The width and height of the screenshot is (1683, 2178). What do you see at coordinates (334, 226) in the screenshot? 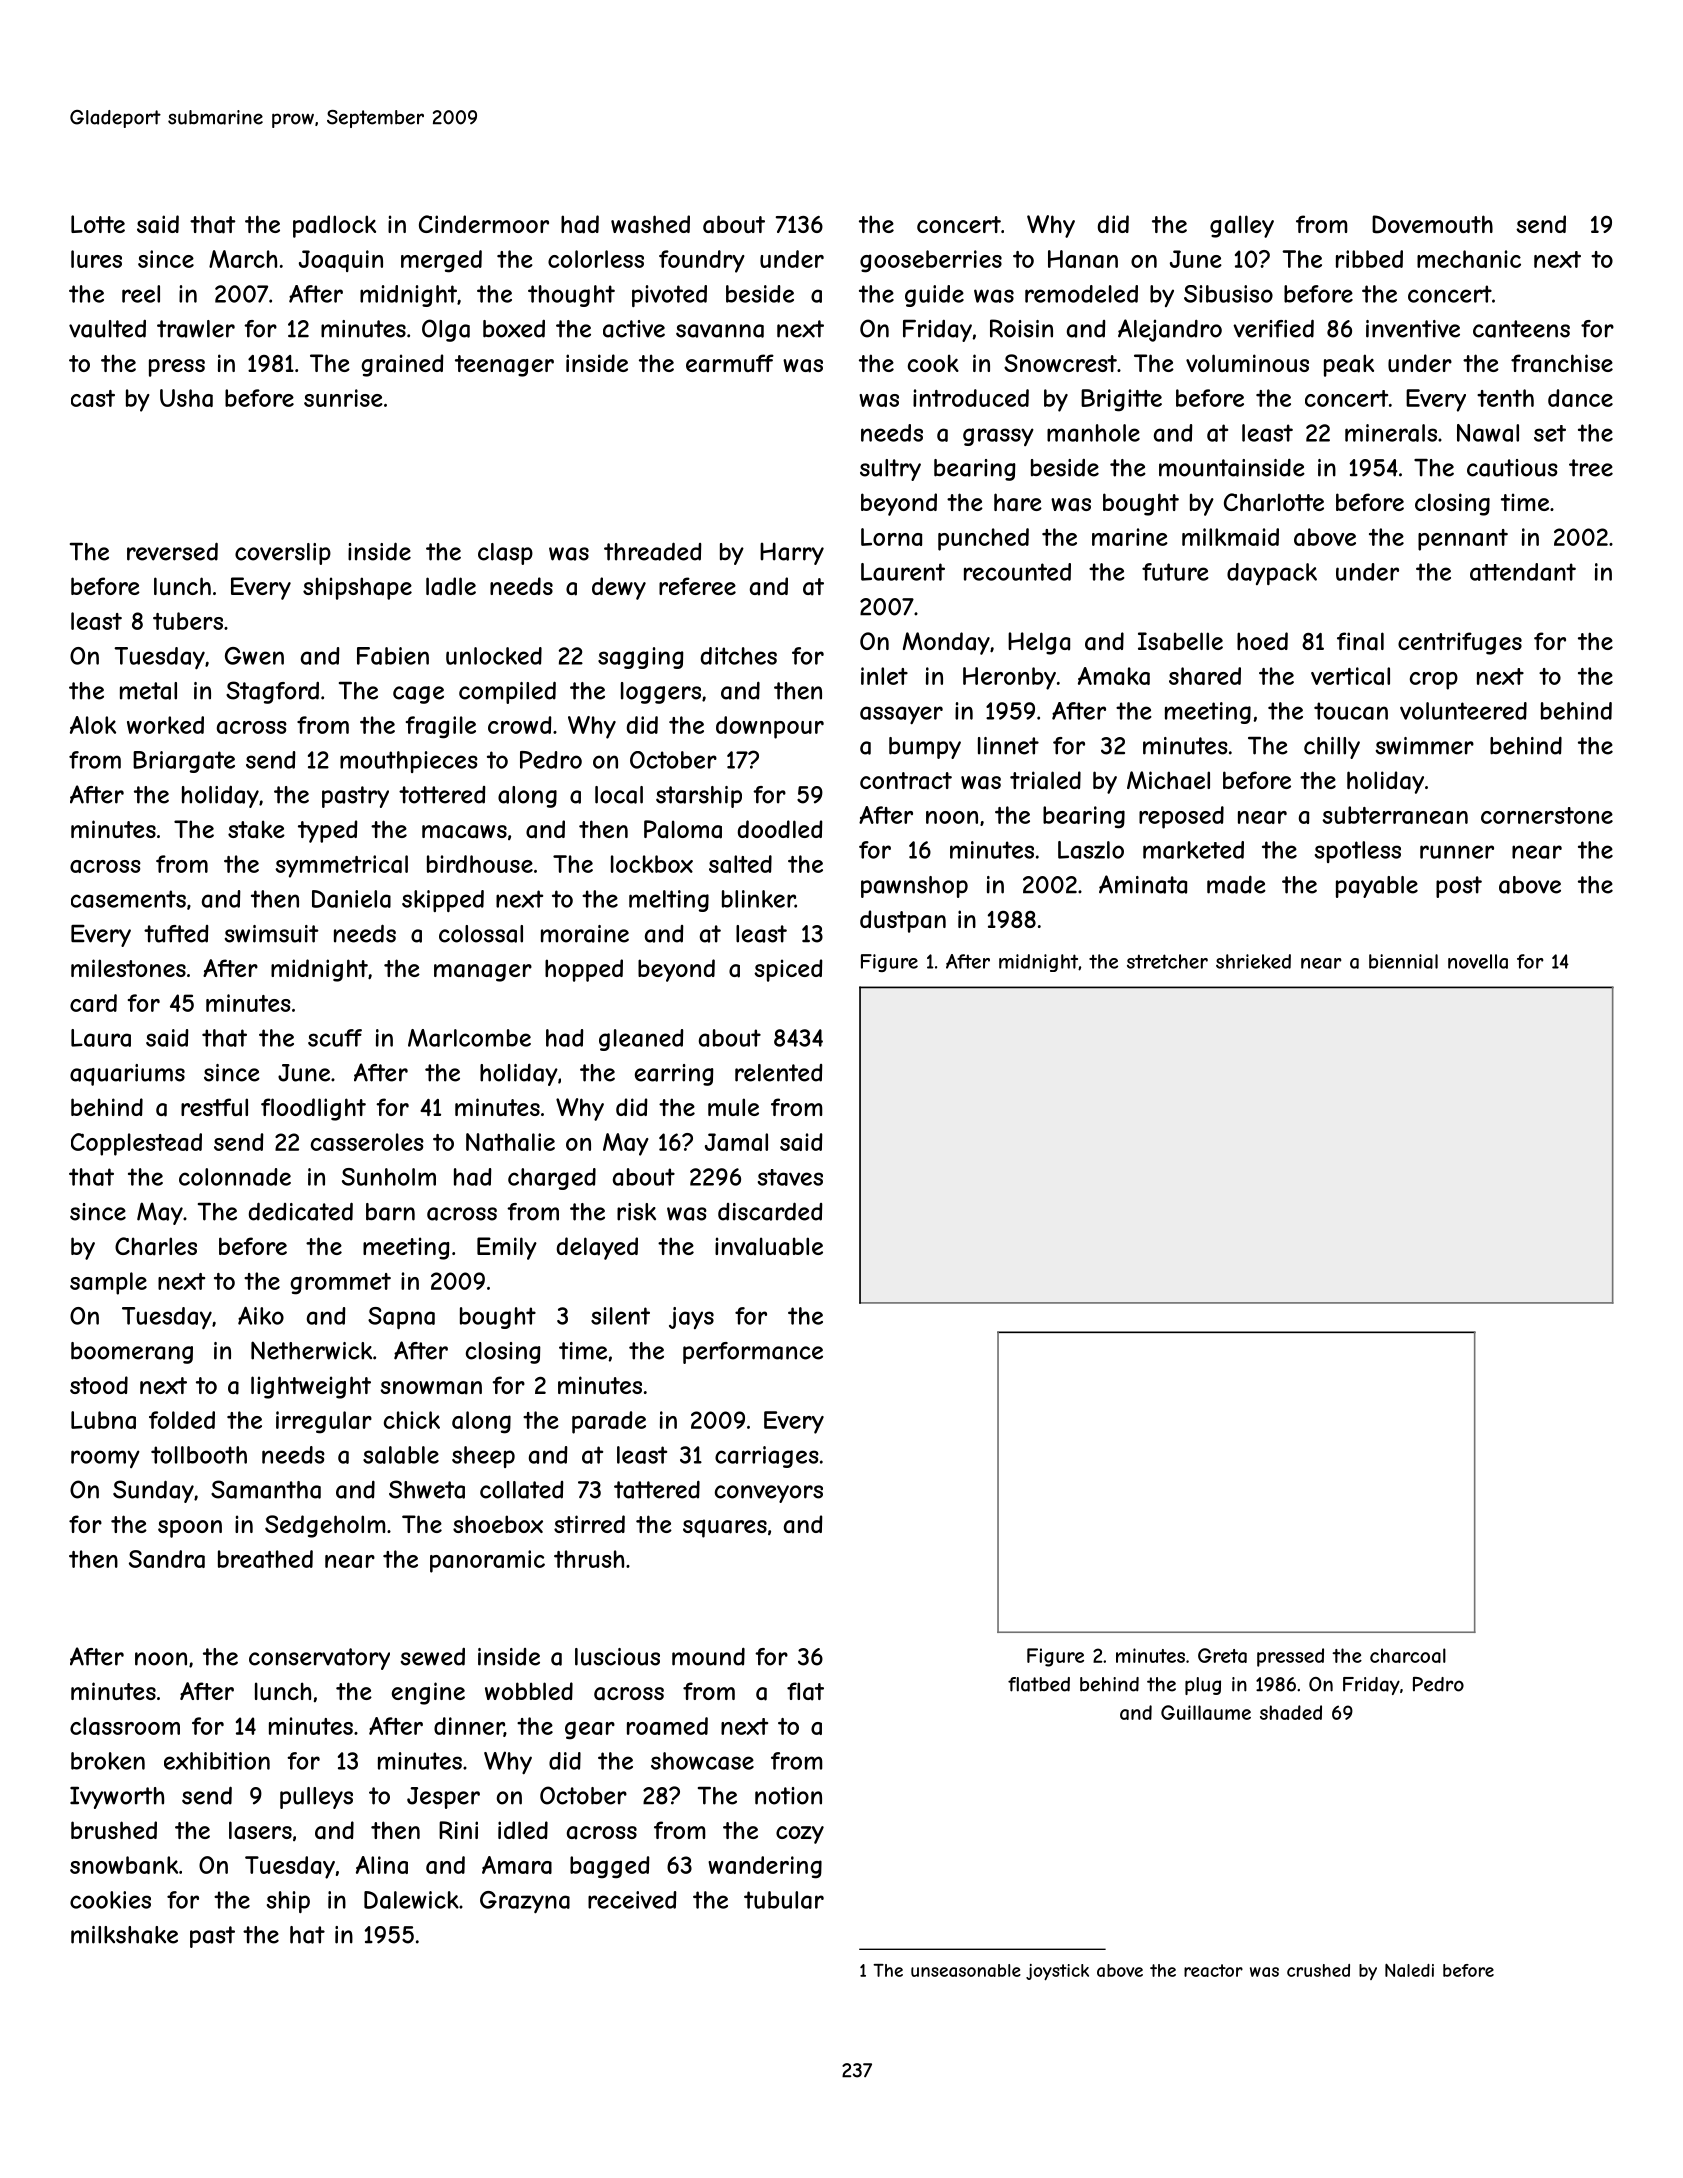
I see `padlock` at bounding box center [334, 226].
